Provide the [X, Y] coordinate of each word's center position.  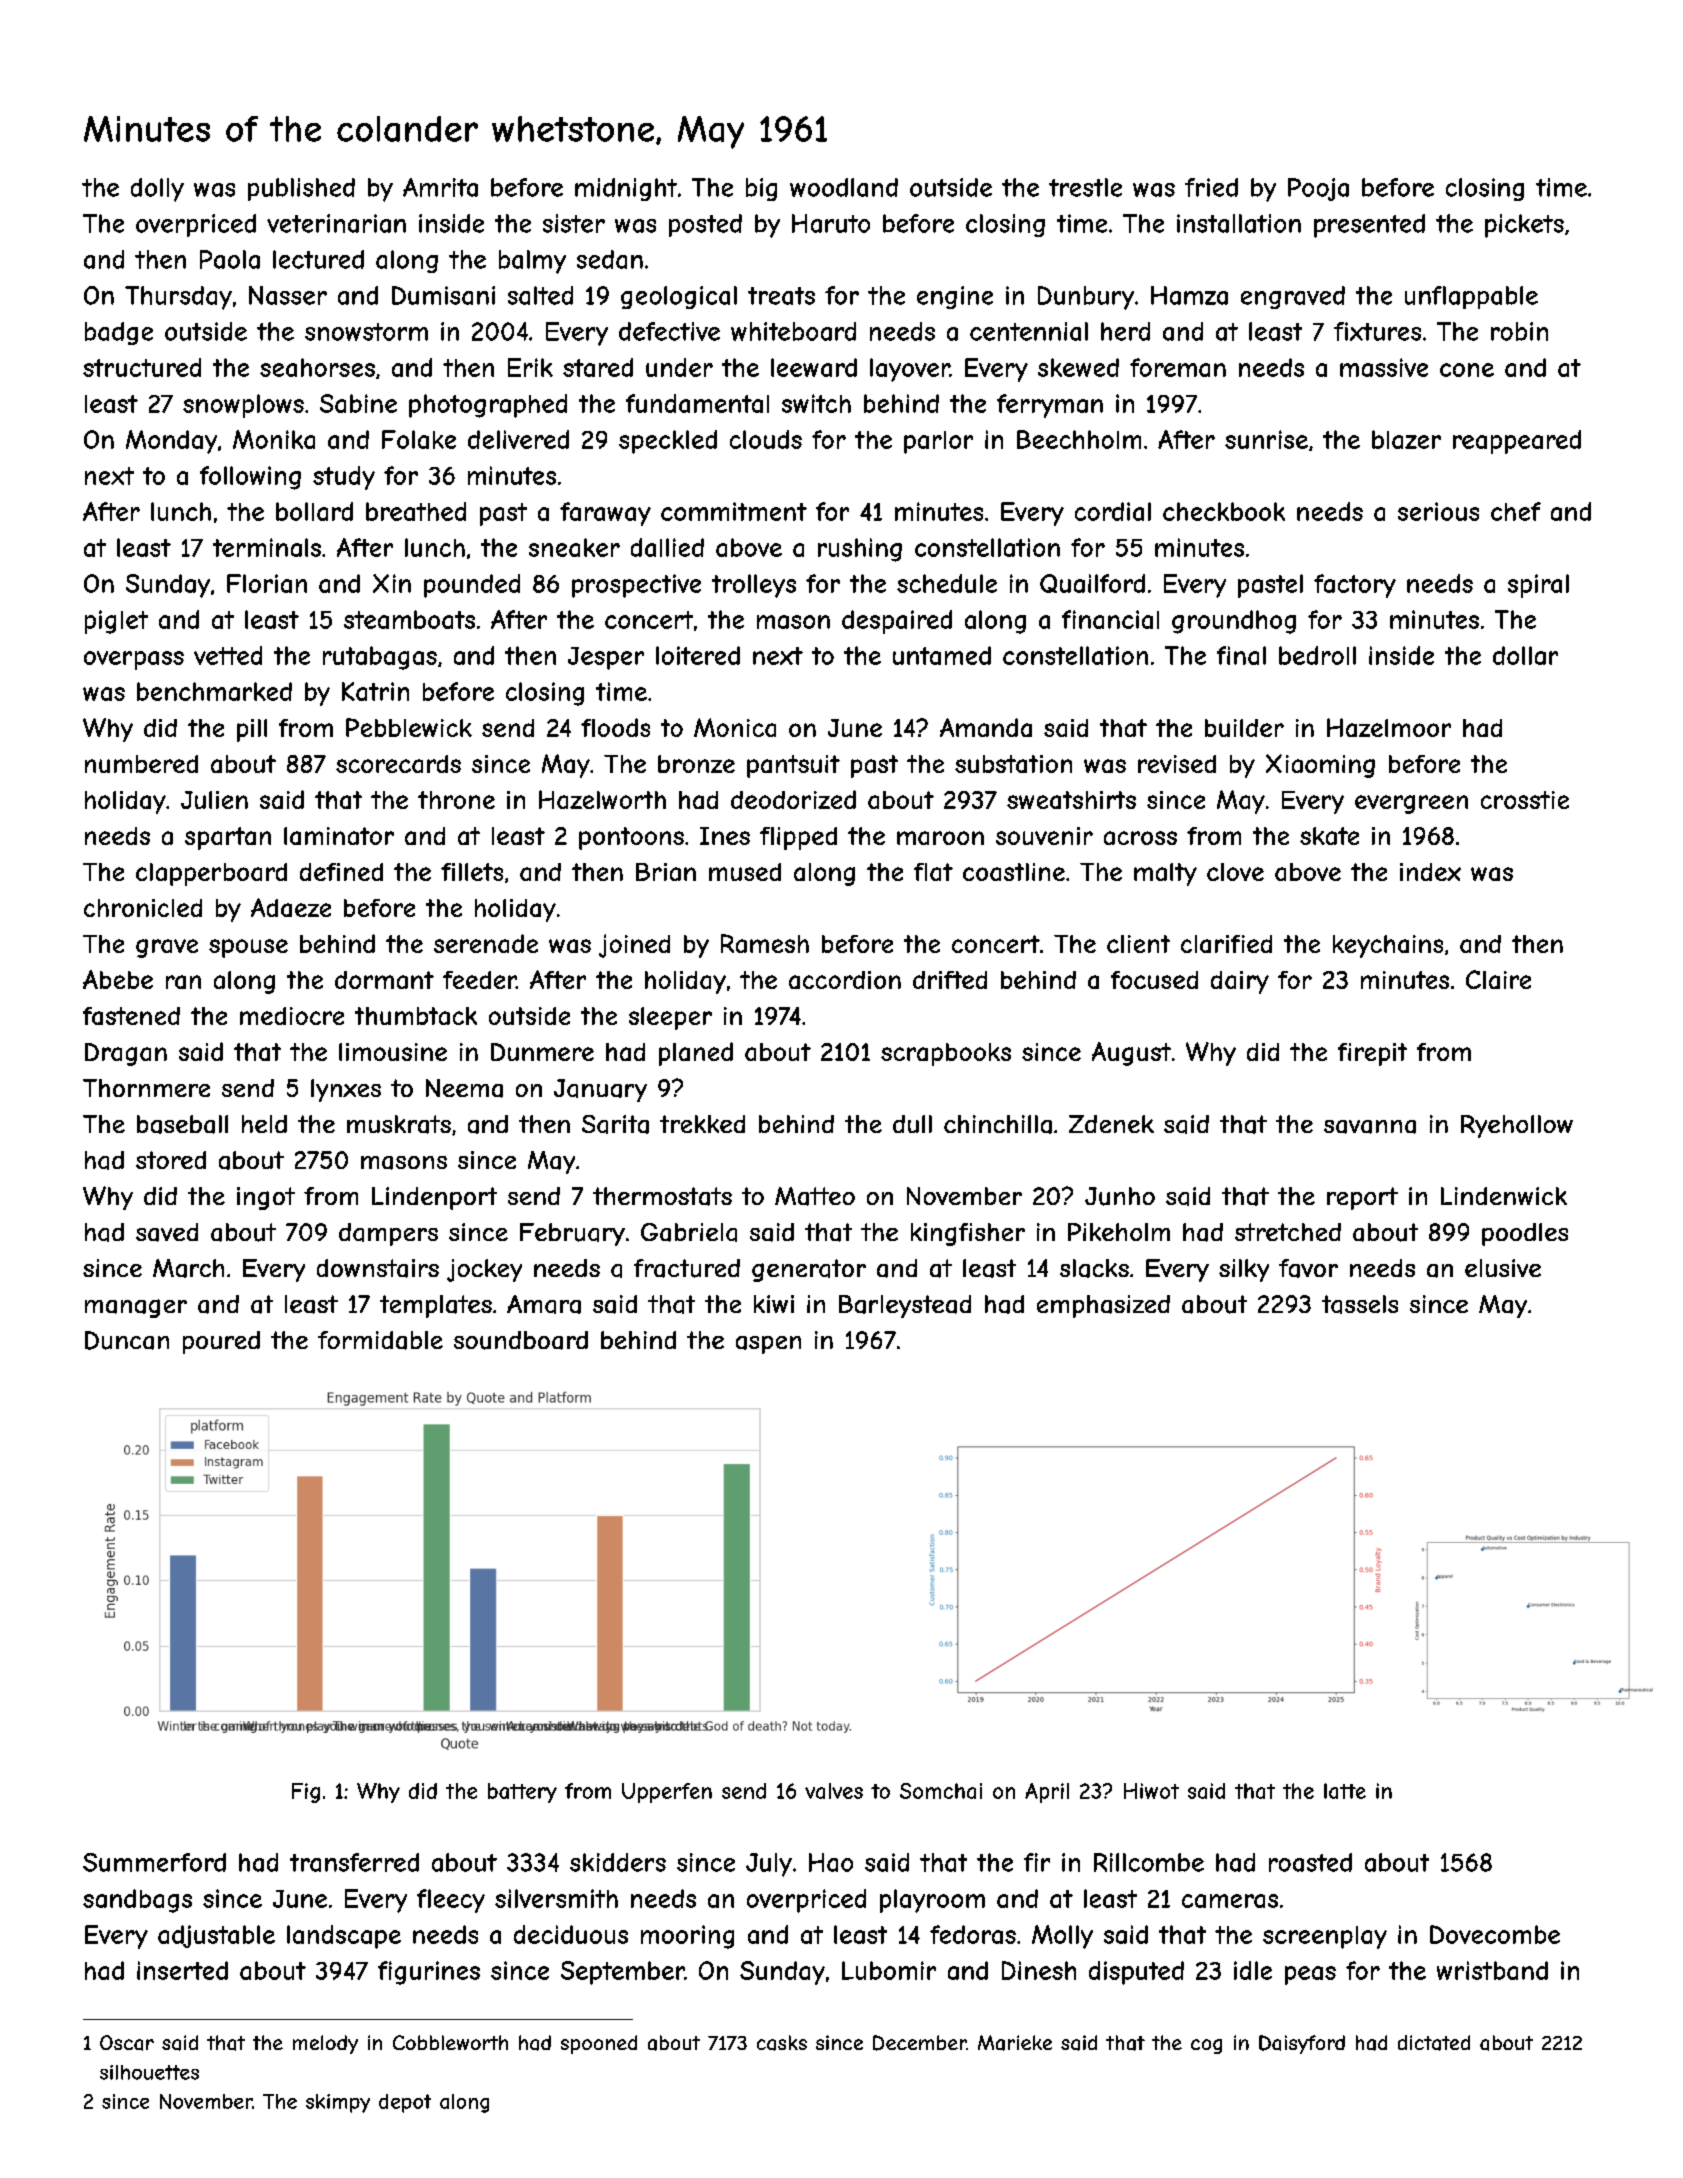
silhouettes [149, 2072]
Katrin [375, 691]
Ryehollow [1517, 1126]
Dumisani [443, 295]
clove [1235, 872]
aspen [768, 1345]
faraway [605, 514]
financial [1110, 619]
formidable [380, 1340]
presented [1369, 226]
